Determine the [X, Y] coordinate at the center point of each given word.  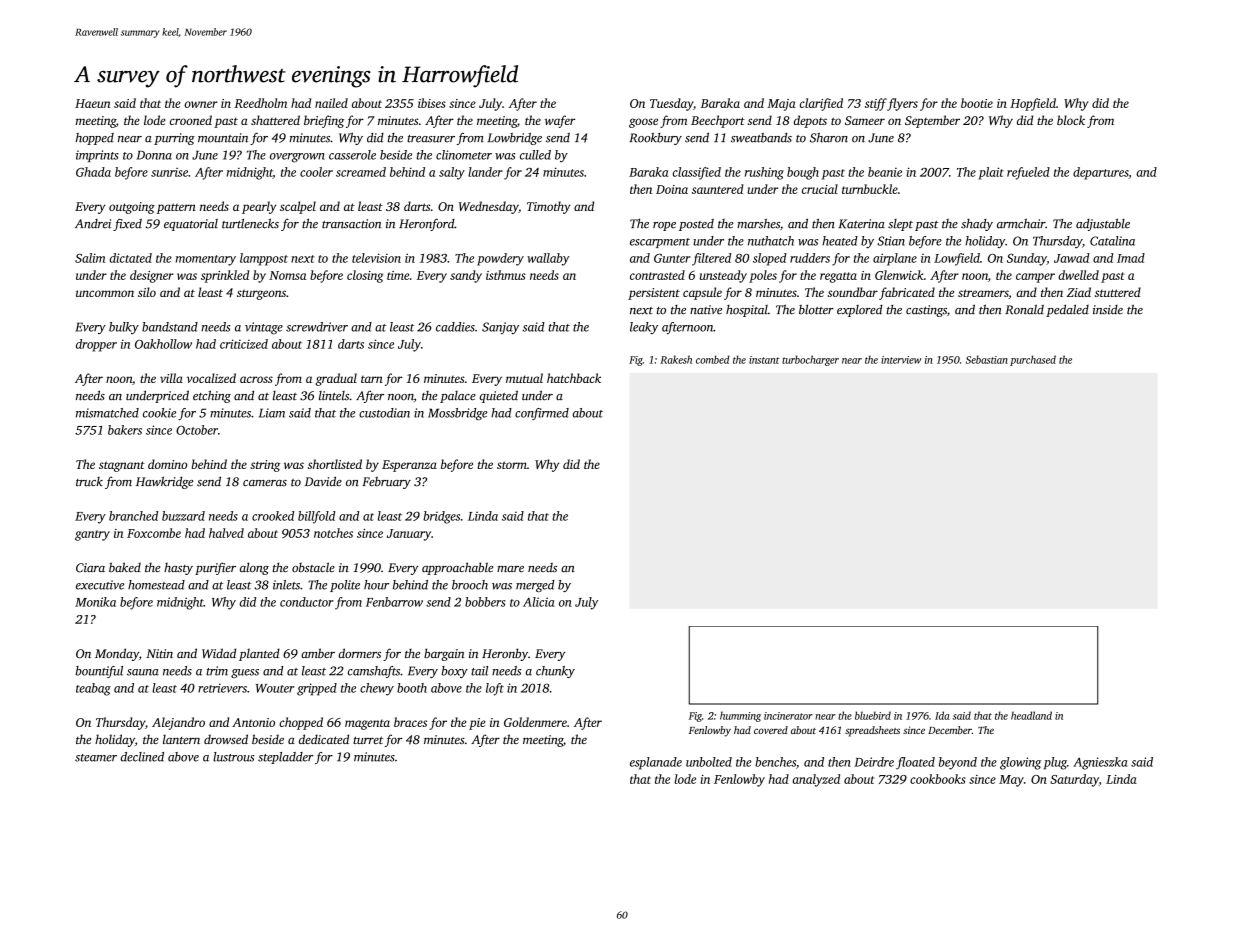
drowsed [226, 739]
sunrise [169, 172]
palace [458, 397]
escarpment [660, 243]
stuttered [1118, 292]
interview [901, 360]
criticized [244, 344]
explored [860, 311]
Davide [323, 481]
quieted [499, 396]
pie [477, 724]
